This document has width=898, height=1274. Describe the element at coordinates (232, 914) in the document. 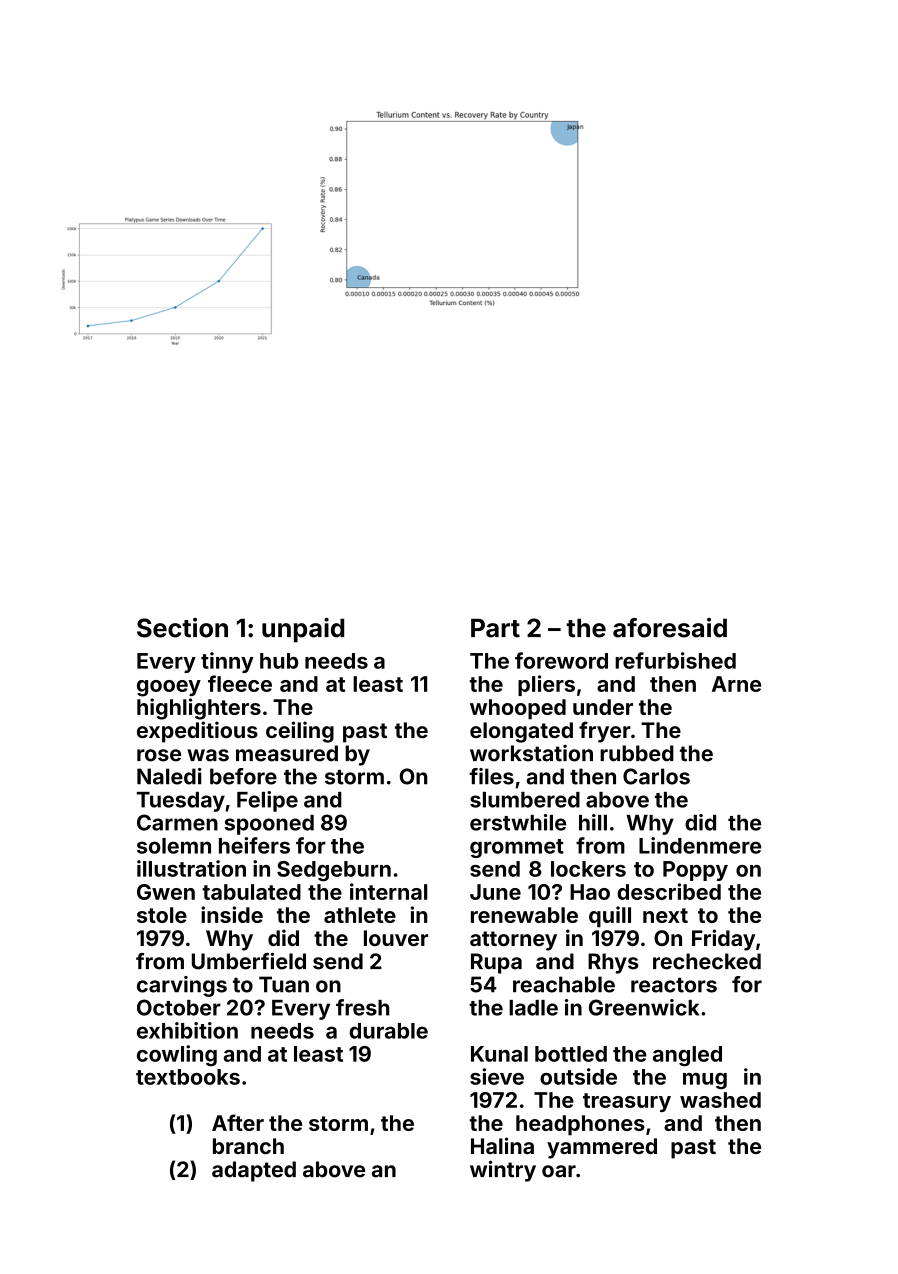

I see `inside` at that location.
